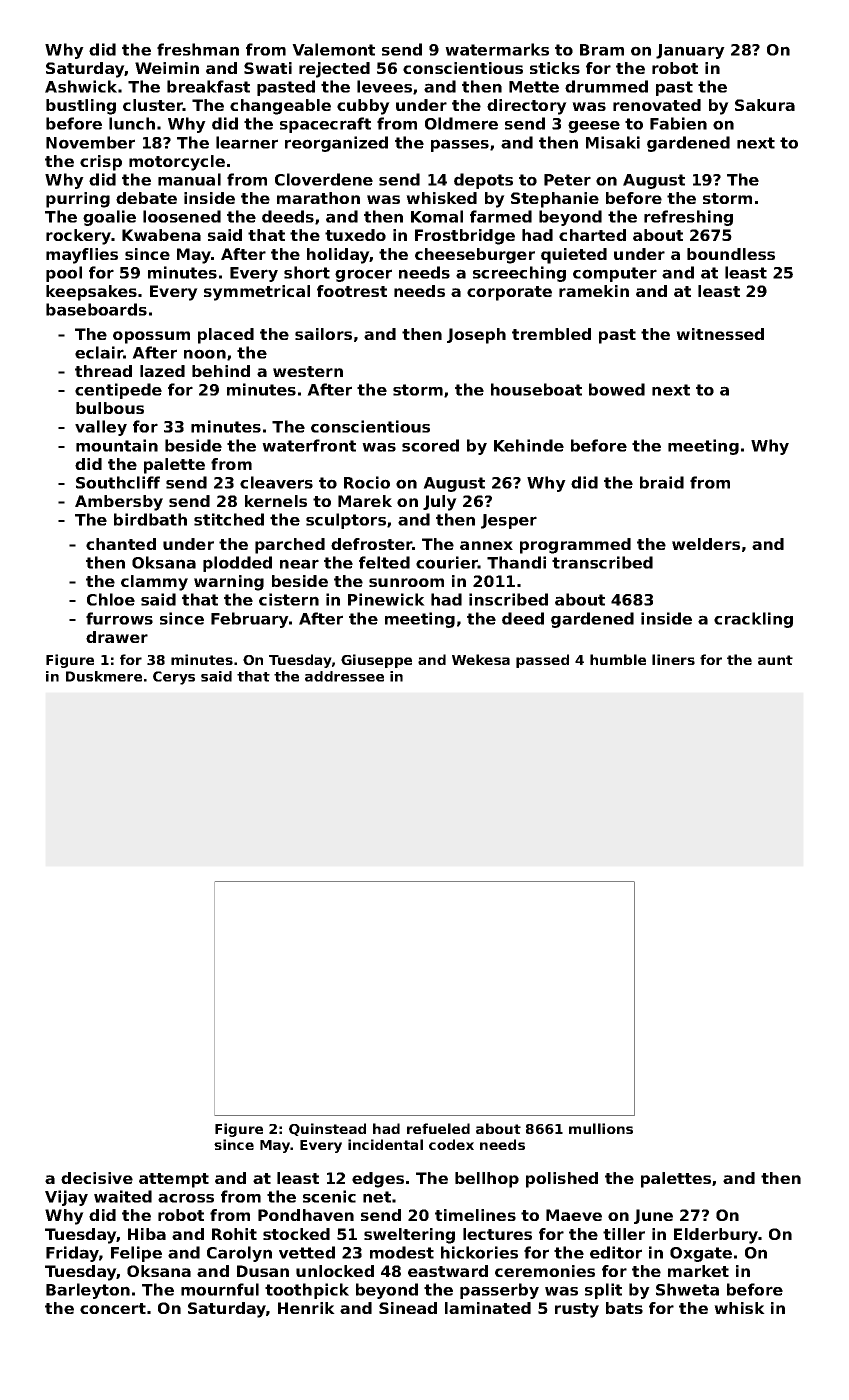 Image resolution: width=849 pixels, height=1400 pixels. Describe the element at coordinates (602, 50) in the screenshot. I see `Bram` at that location.
